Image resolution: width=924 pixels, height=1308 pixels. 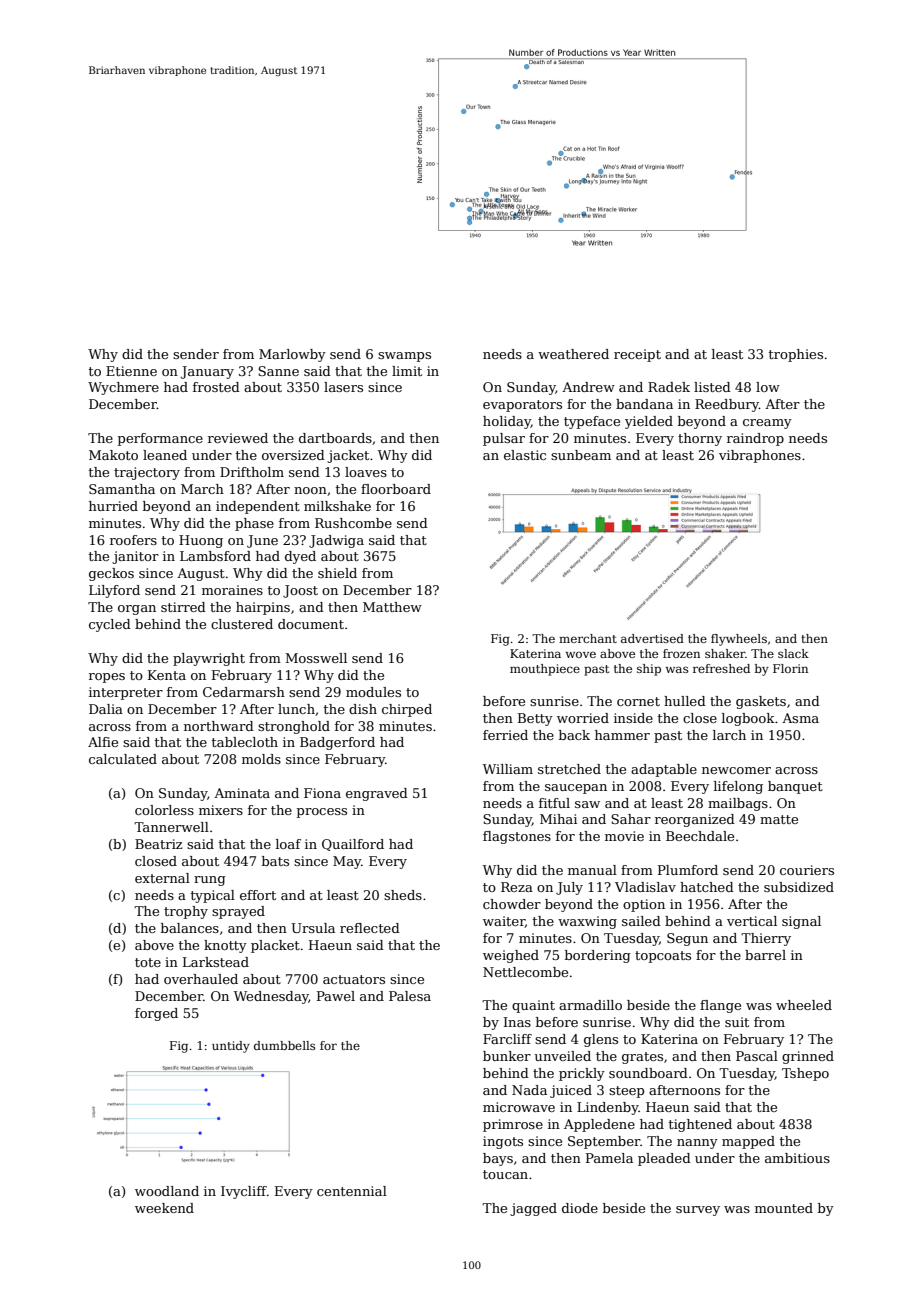 I want to click on weekend, so click(x=164, y=1208).
